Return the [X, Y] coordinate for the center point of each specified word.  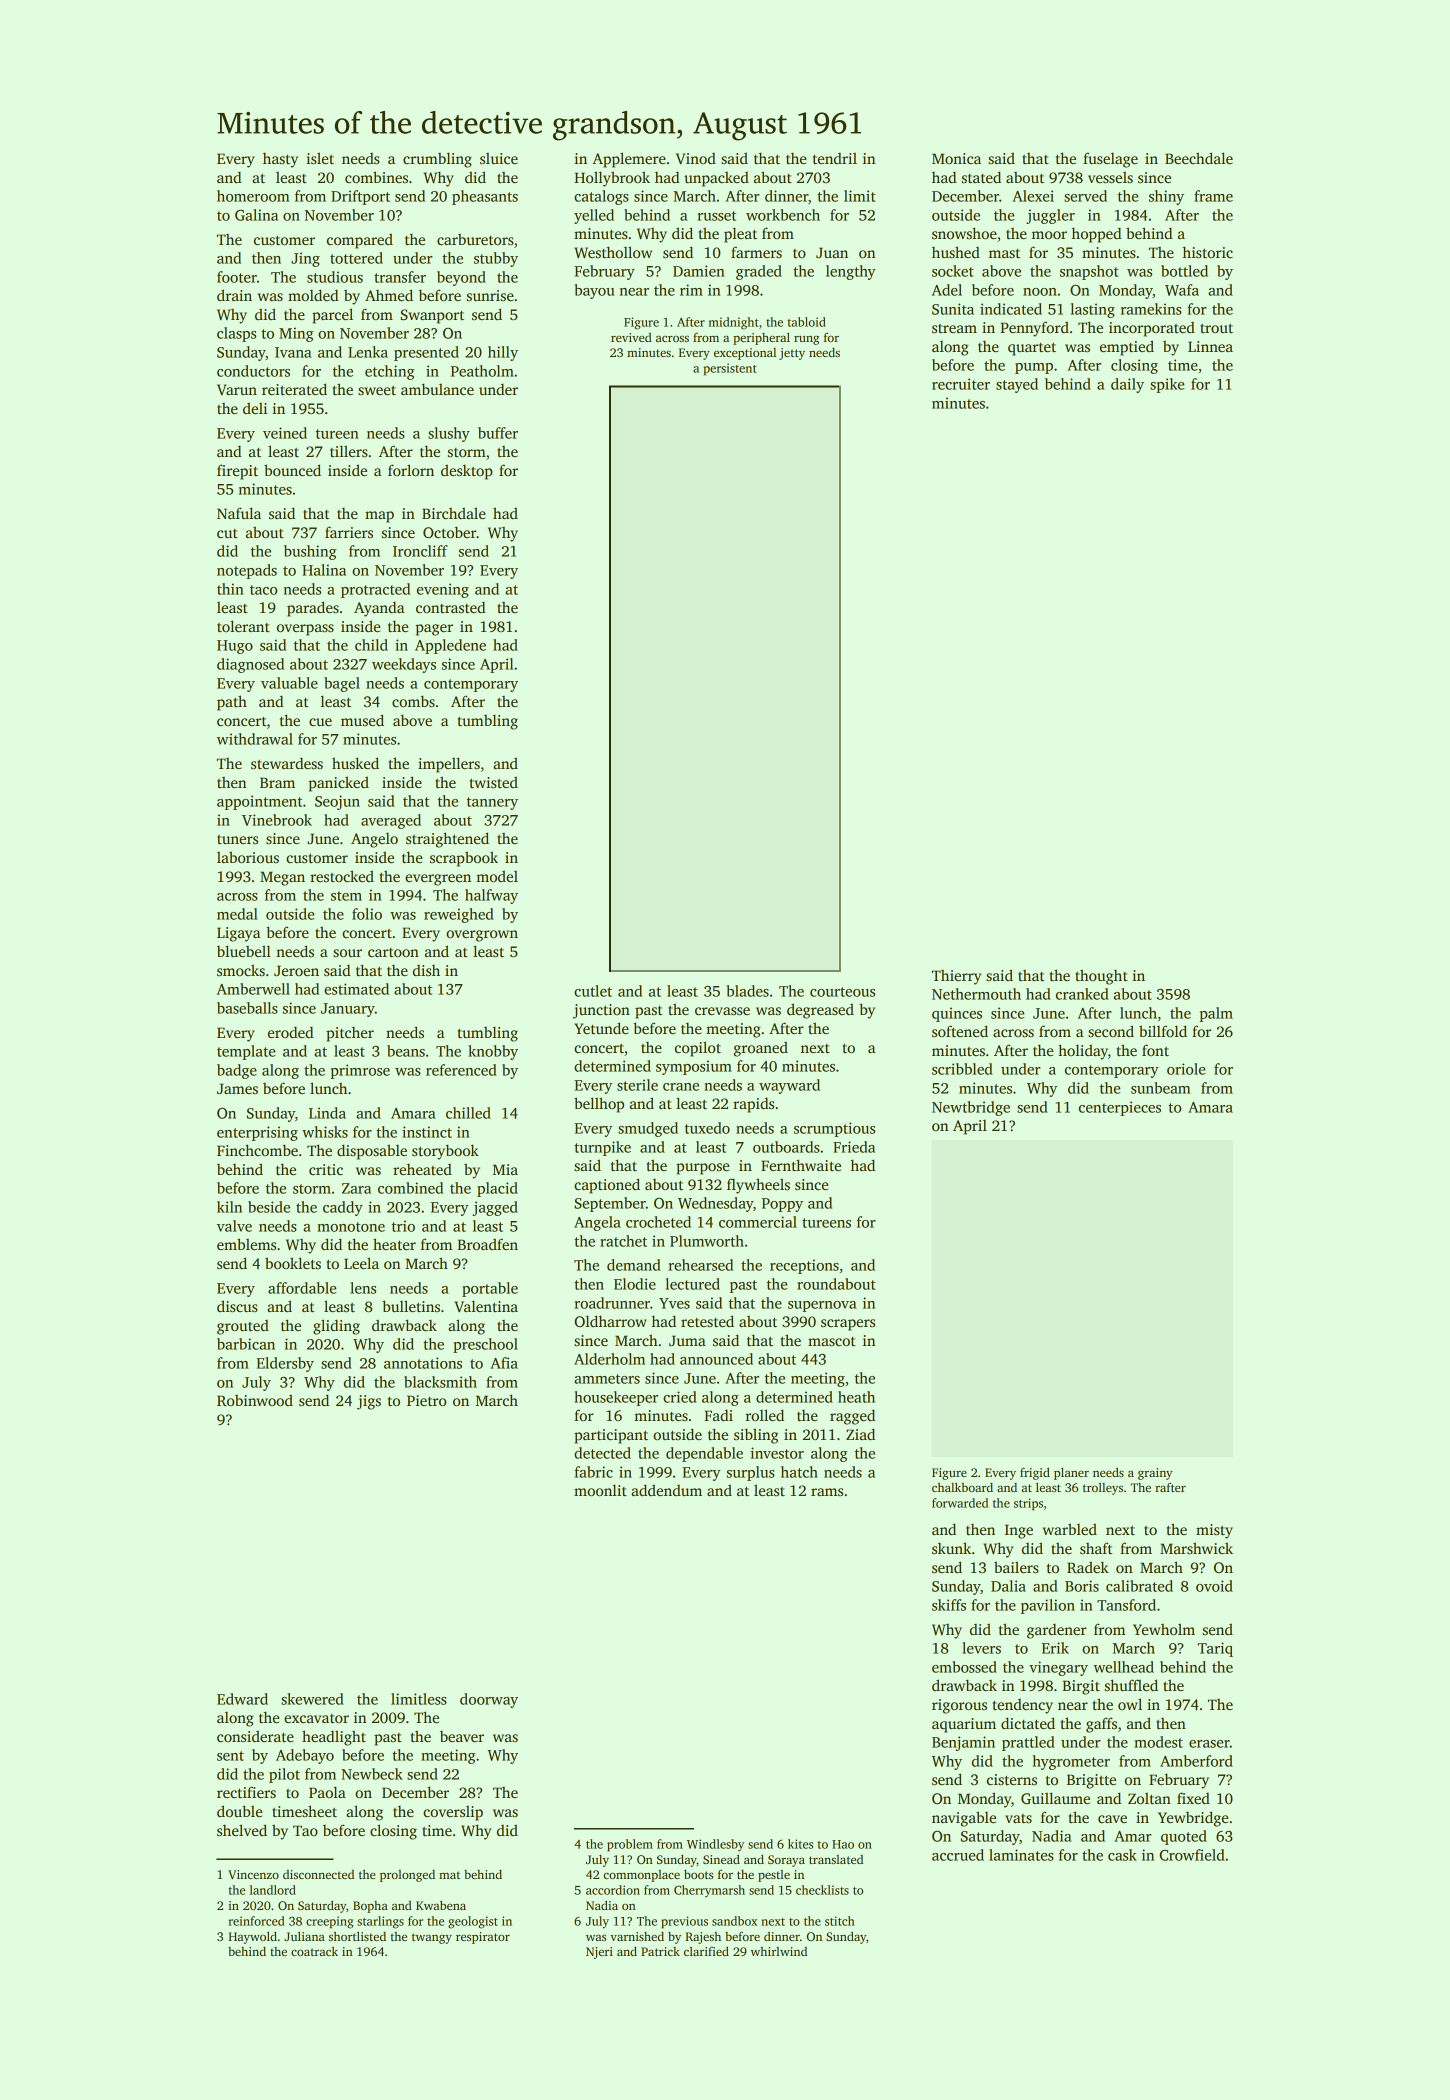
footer [237, 277]
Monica [956, 158]
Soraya [786, 1861]
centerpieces [1120, 1108]
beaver [462, 1736]
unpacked [716, 179]
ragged [852, 1417]
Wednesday [715, 1204]
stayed [1017, 385]
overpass [305, 630]
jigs [369, 1402]
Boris [1082, 1586]
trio [403, 1226]
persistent [730, 369]
